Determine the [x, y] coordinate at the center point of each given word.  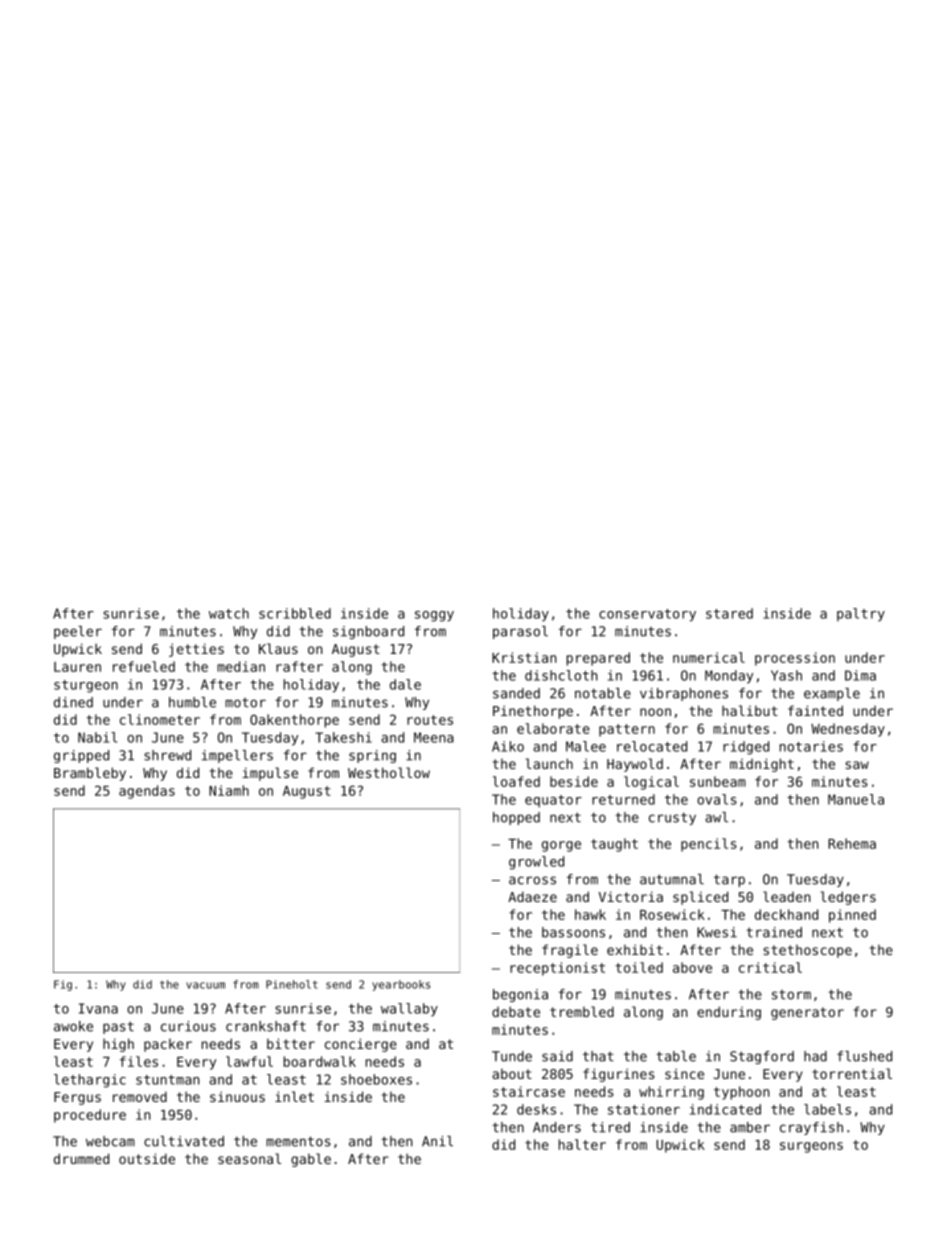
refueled [144, 666]
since [684, 1073]
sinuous [237, 1096]
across [532, 880]
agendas [147, 792]
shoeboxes [376, 1079]
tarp [729, 880]
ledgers [848, 898]
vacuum [205, 985]
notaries [811, 746]
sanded [516, 693]
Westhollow [389, 772]
